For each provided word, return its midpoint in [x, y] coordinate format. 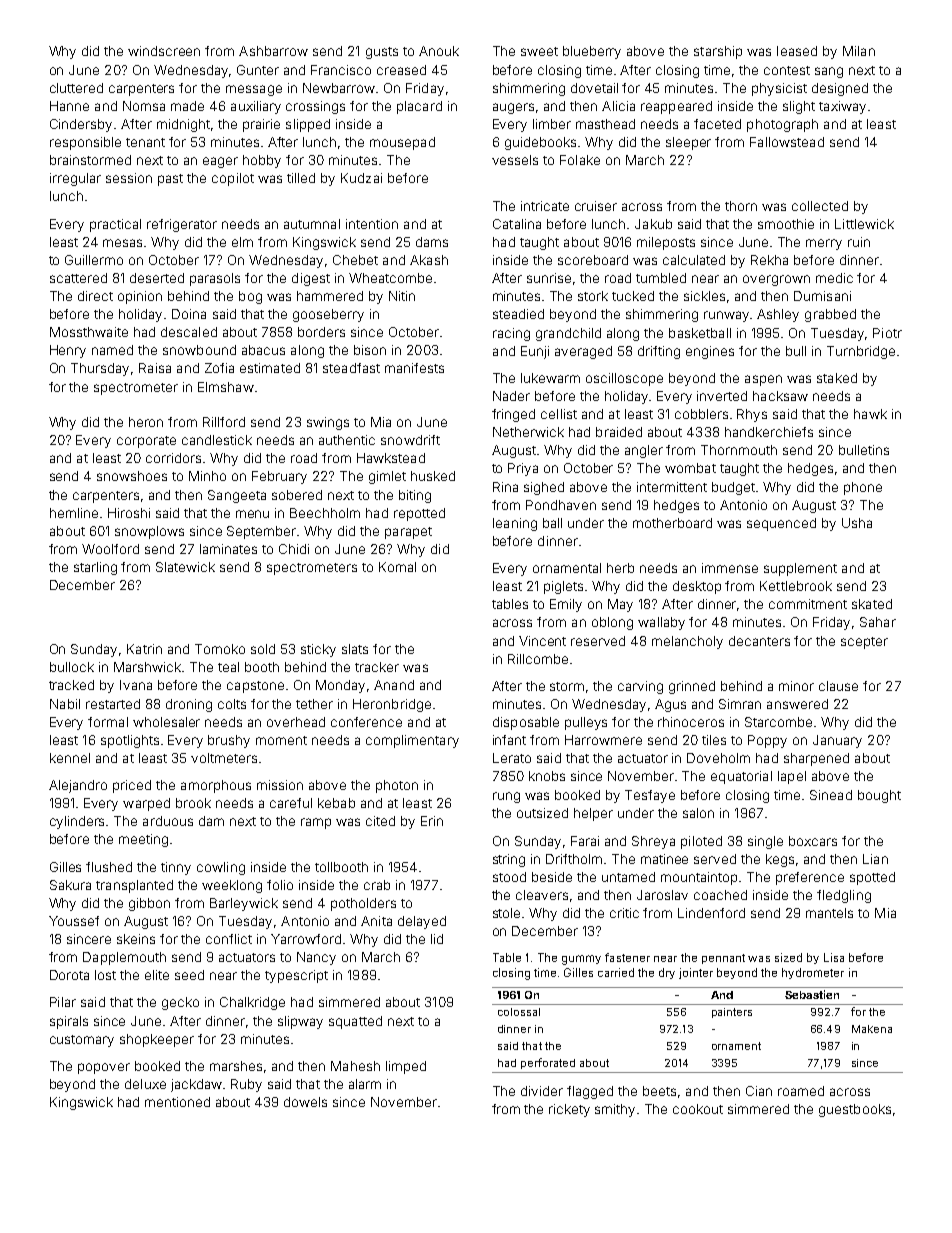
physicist [779, 89]
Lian [875, 859]
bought [879, 796]
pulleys [586, 723]
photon [397, 786]
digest [311, 279]
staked [837, 378]
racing [511, 334]
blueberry [592, 52]
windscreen [164, 51]
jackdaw [196, 1085]
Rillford [224, 422]
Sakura [70, 885]
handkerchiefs [769, 432]
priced [132, 786]
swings [328, 423]
